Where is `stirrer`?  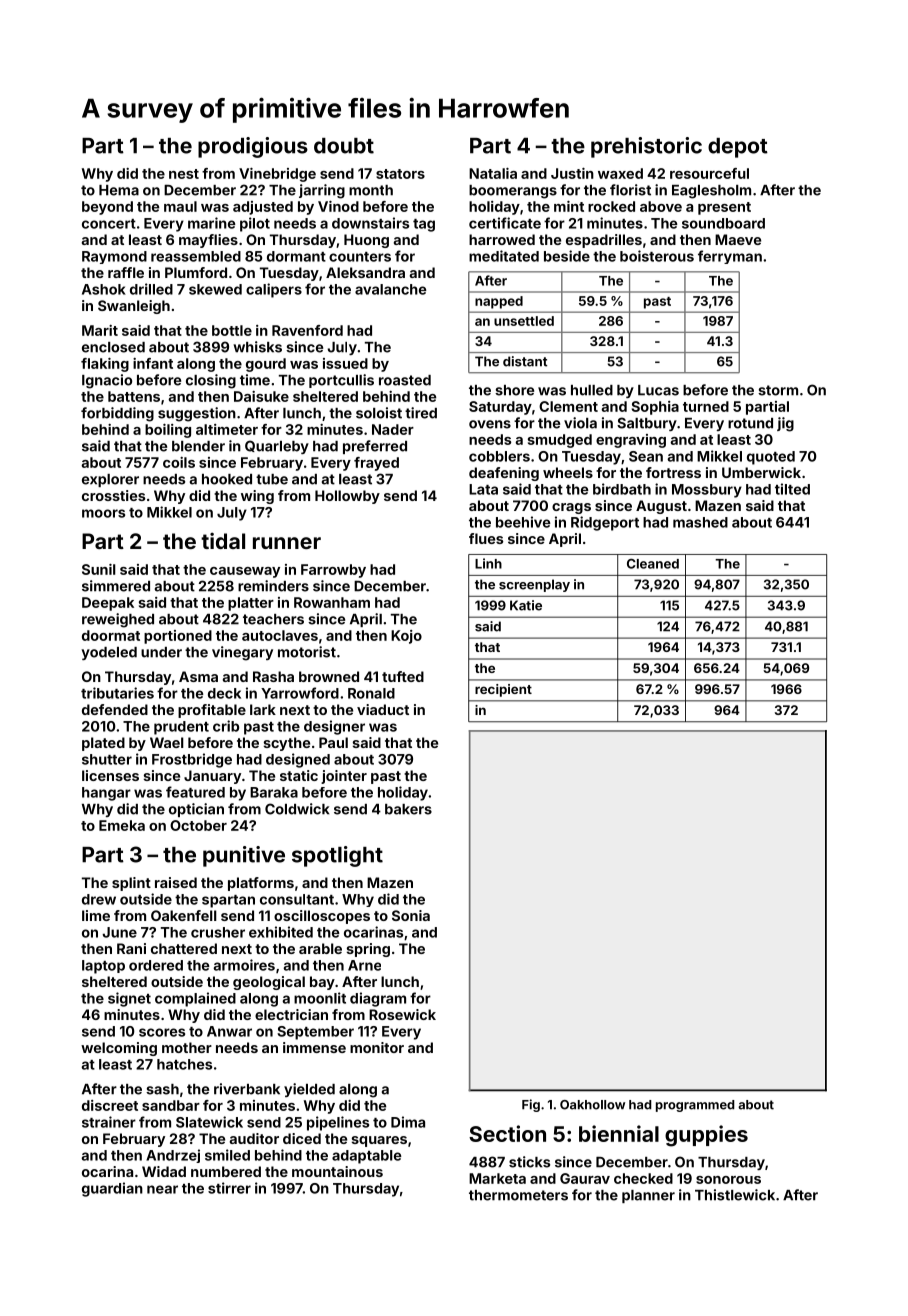 stirrer is located at coordinates (229, 1188).
